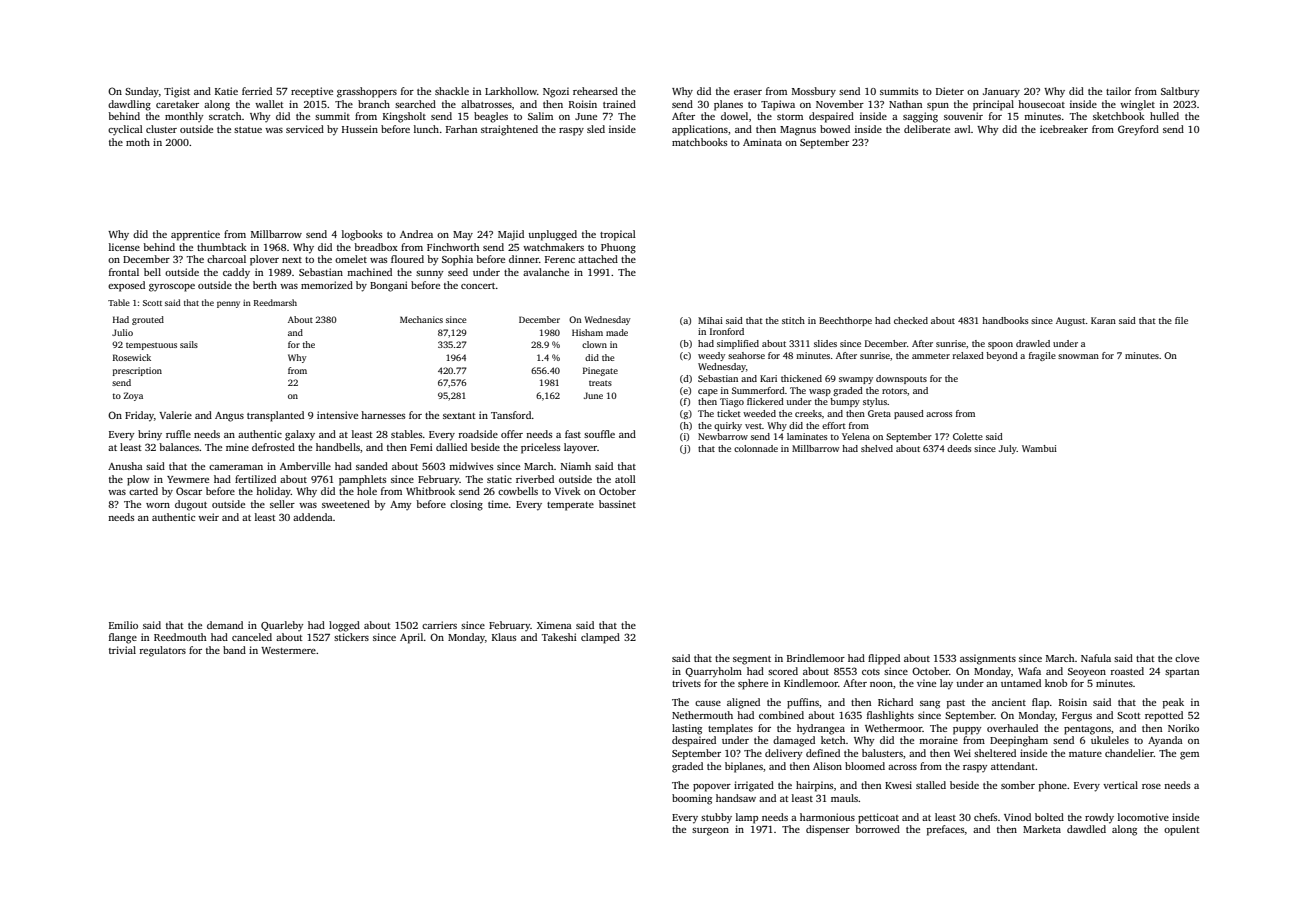  Describe the element at coordinates (124, 247) in the screenshot. I see `license` at that location.
